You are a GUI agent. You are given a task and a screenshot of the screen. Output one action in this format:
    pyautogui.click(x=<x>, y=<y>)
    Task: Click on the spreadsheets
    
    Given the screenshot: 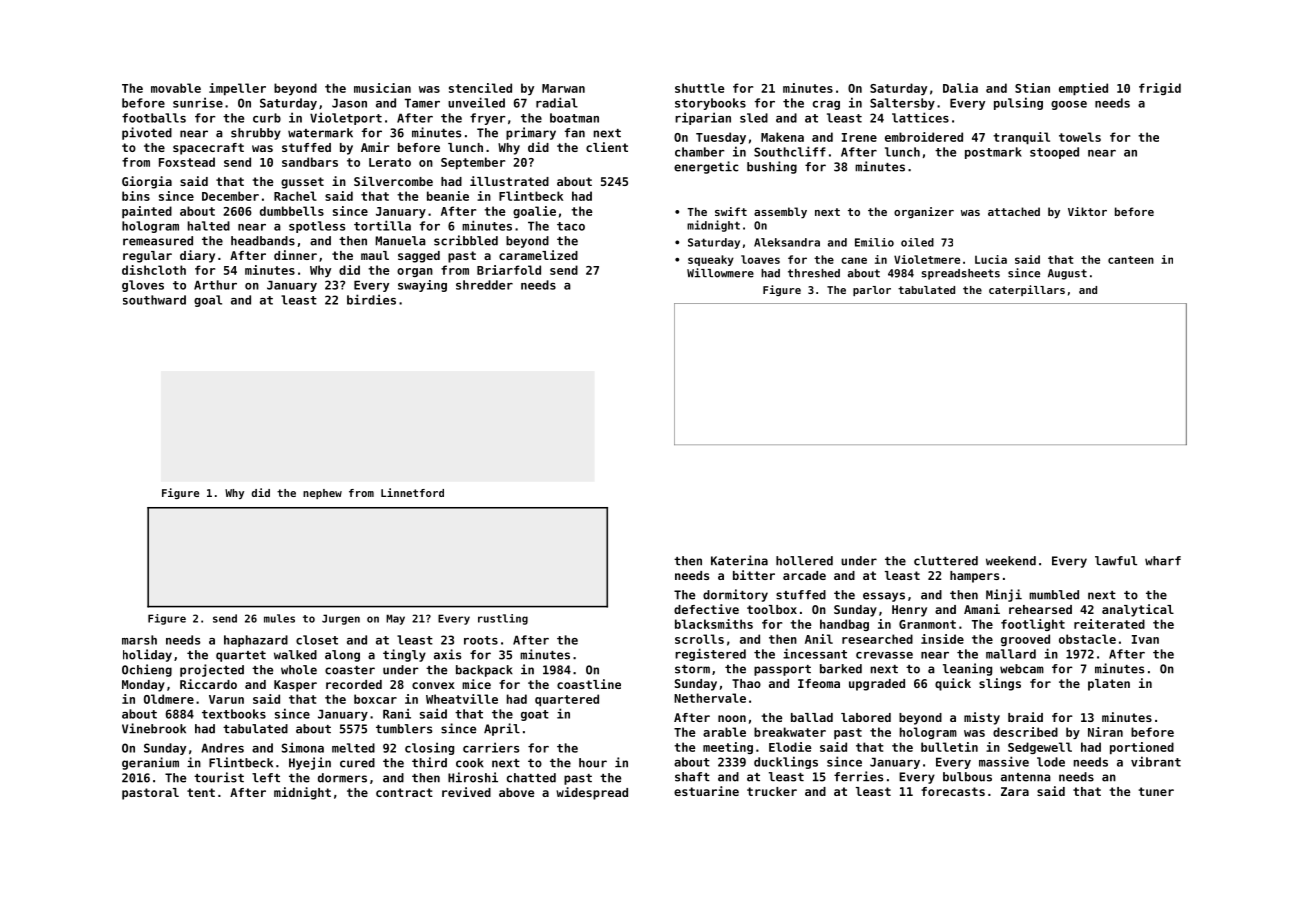 What is the action you would take?
    pyautogui.click(x=961, y=274)
